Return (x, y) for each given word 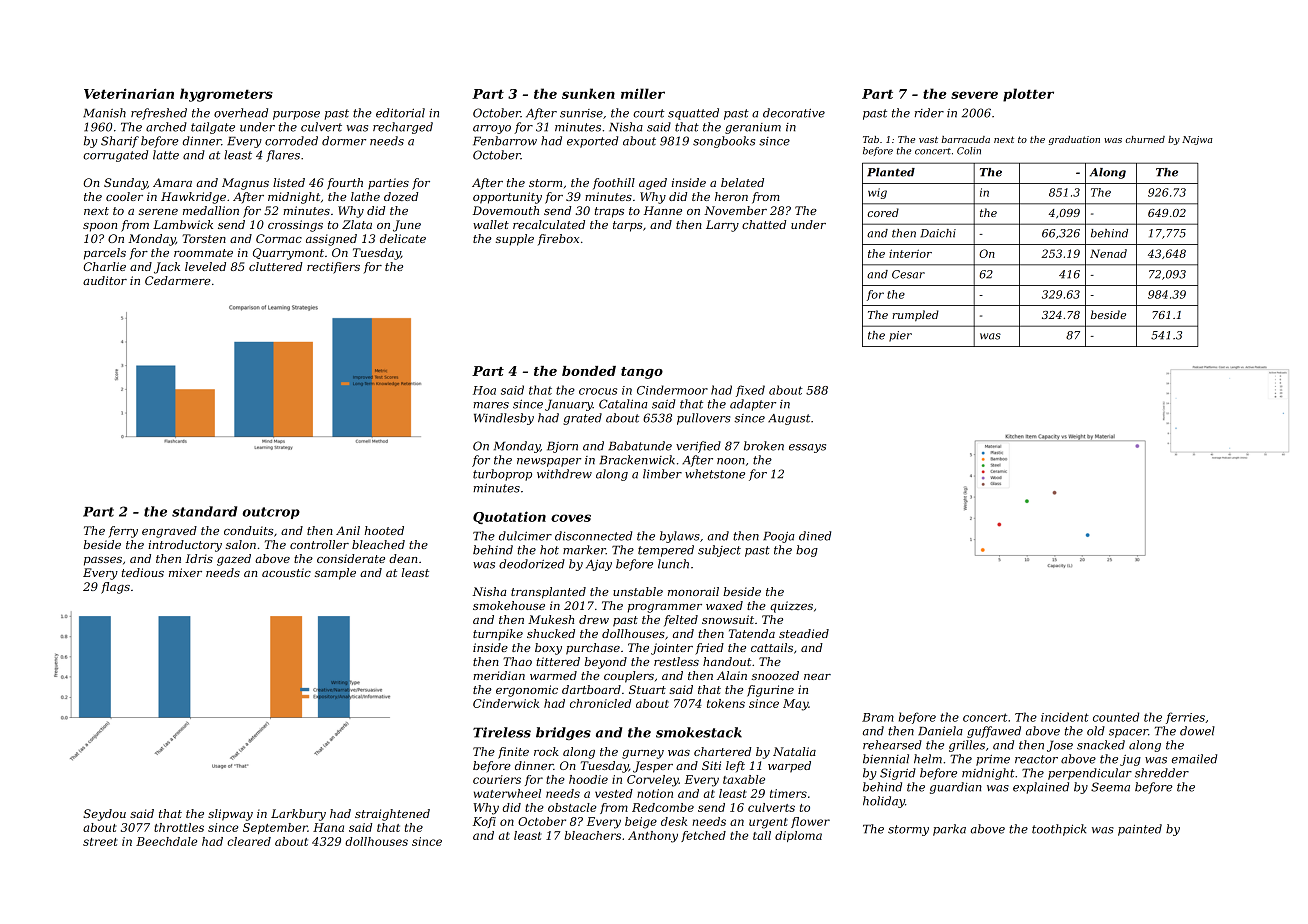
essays (807, 448)
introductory (185, 546)
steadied (804, 633)
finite (513, 753)
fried (709, 649)
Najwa (1197, 140)
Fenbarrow (505, 141)
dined (815, 536)
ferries (1185, 718)
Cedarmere (178, 280)
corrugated (115, 156)
